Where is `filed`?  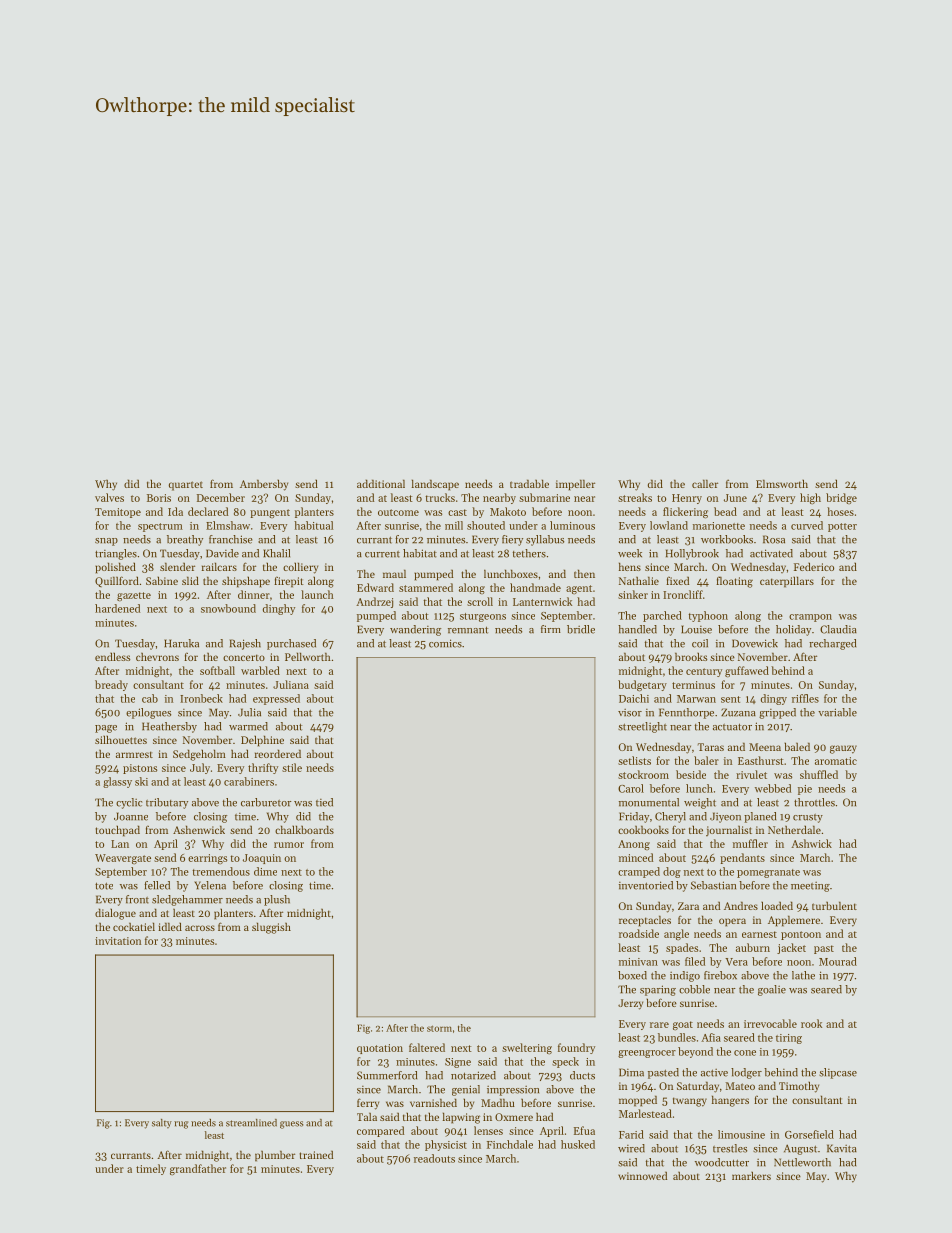
filed is located at coordinates (695, 961).
